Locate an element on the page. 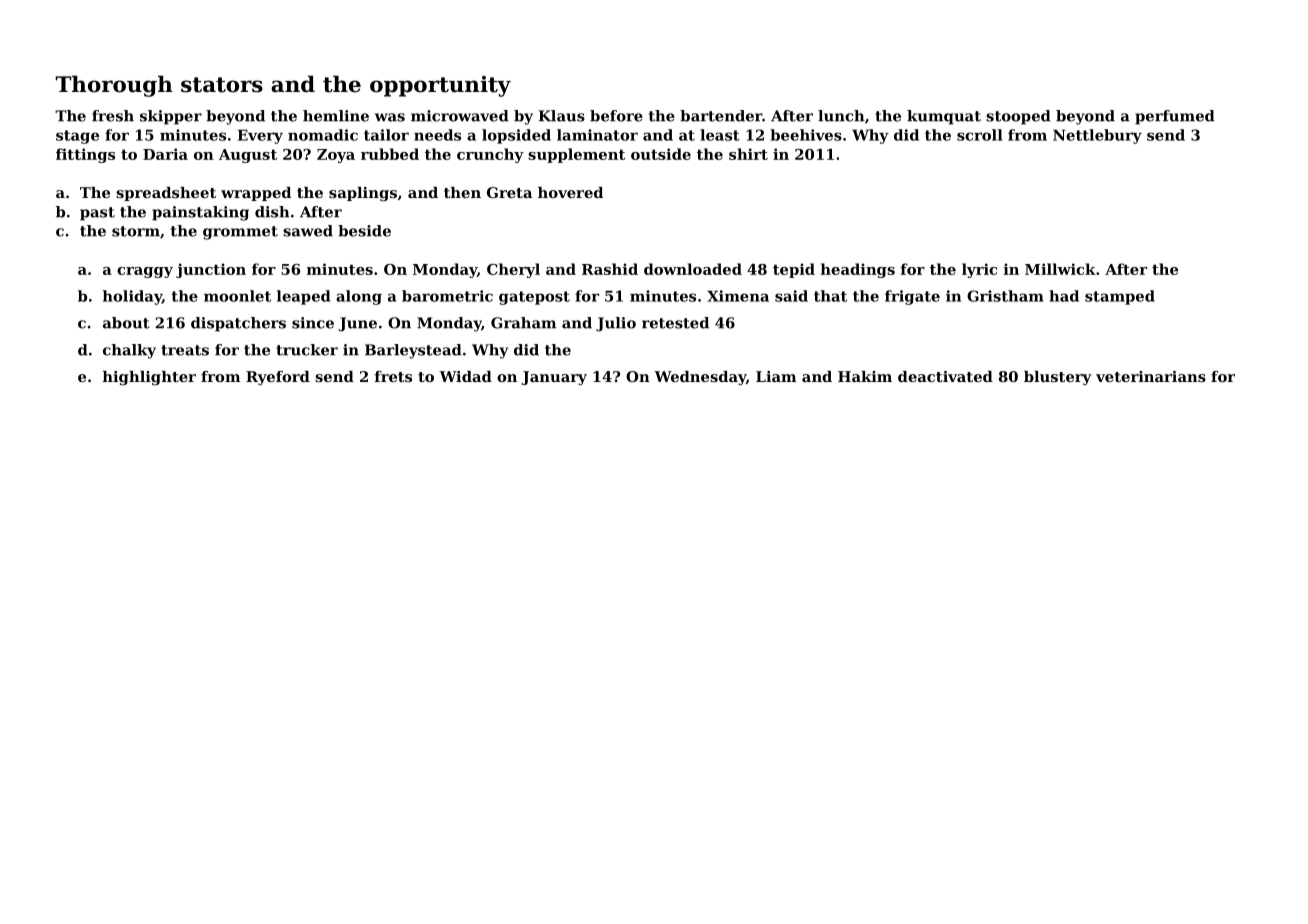 Image resolution: width=1308 pixels, height=924 pixels. stooped is located at coordinates (1018, 117).
